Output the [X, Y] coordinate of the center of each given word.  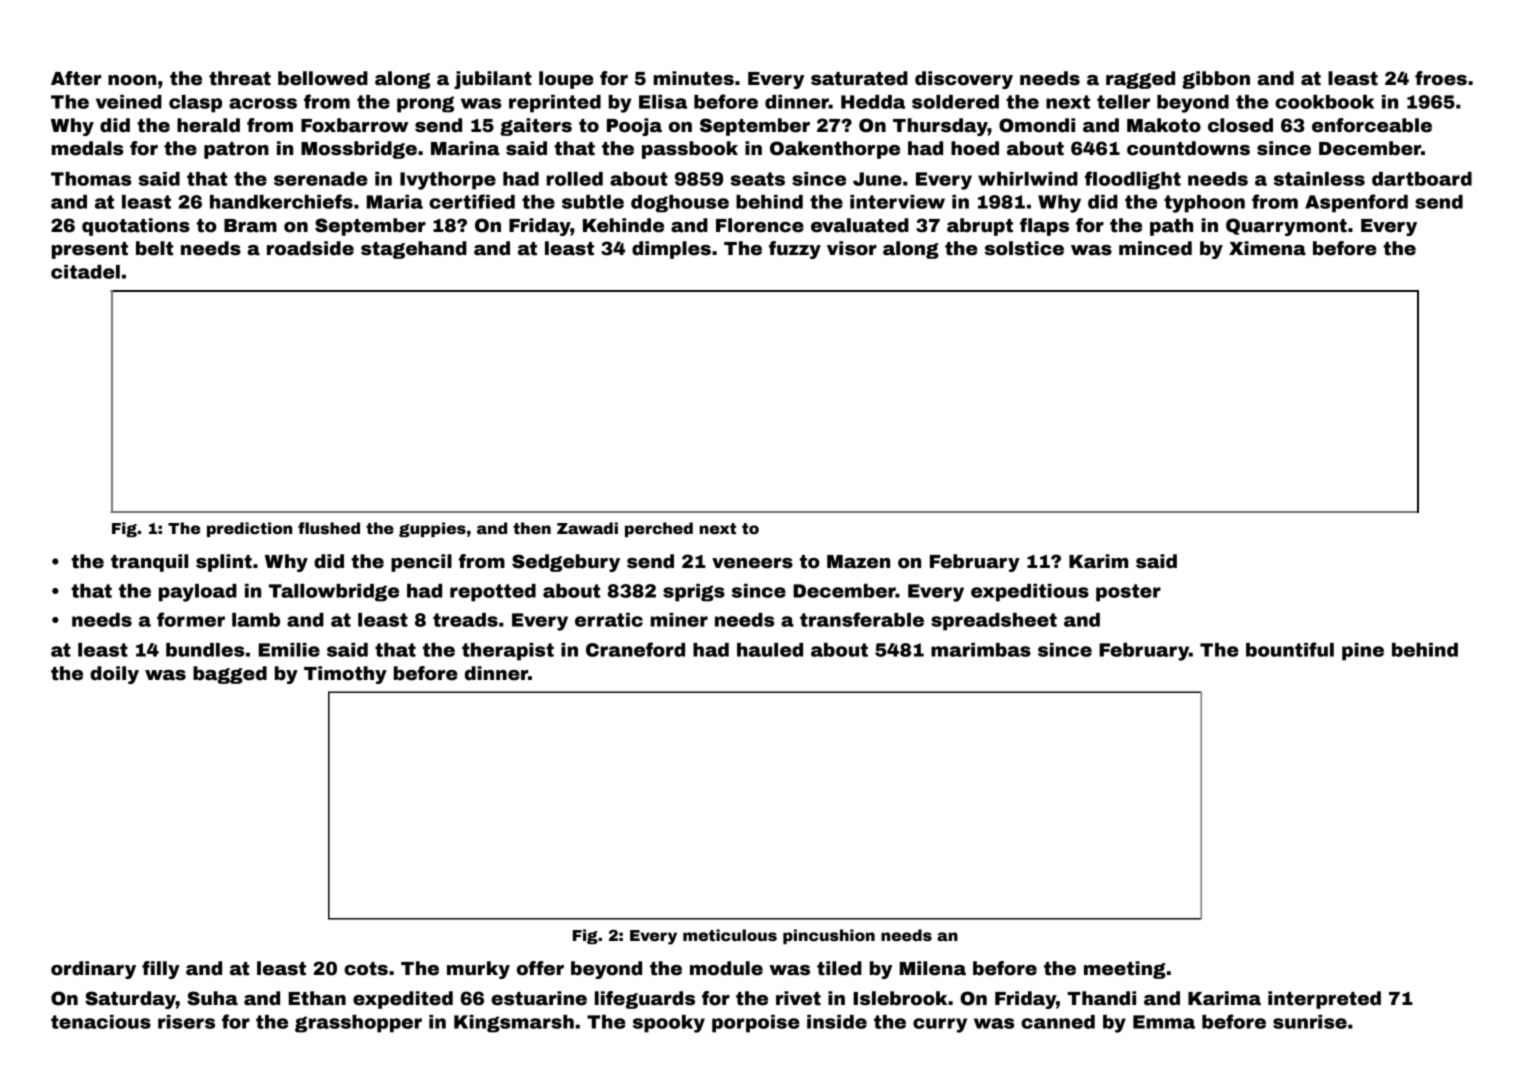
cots [366, 969]
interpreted [1324, 1000]
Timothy [345, 675]
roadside [310, 248]
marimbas [981, 650]
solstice [1024, 248]
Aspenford [1356, 203]
